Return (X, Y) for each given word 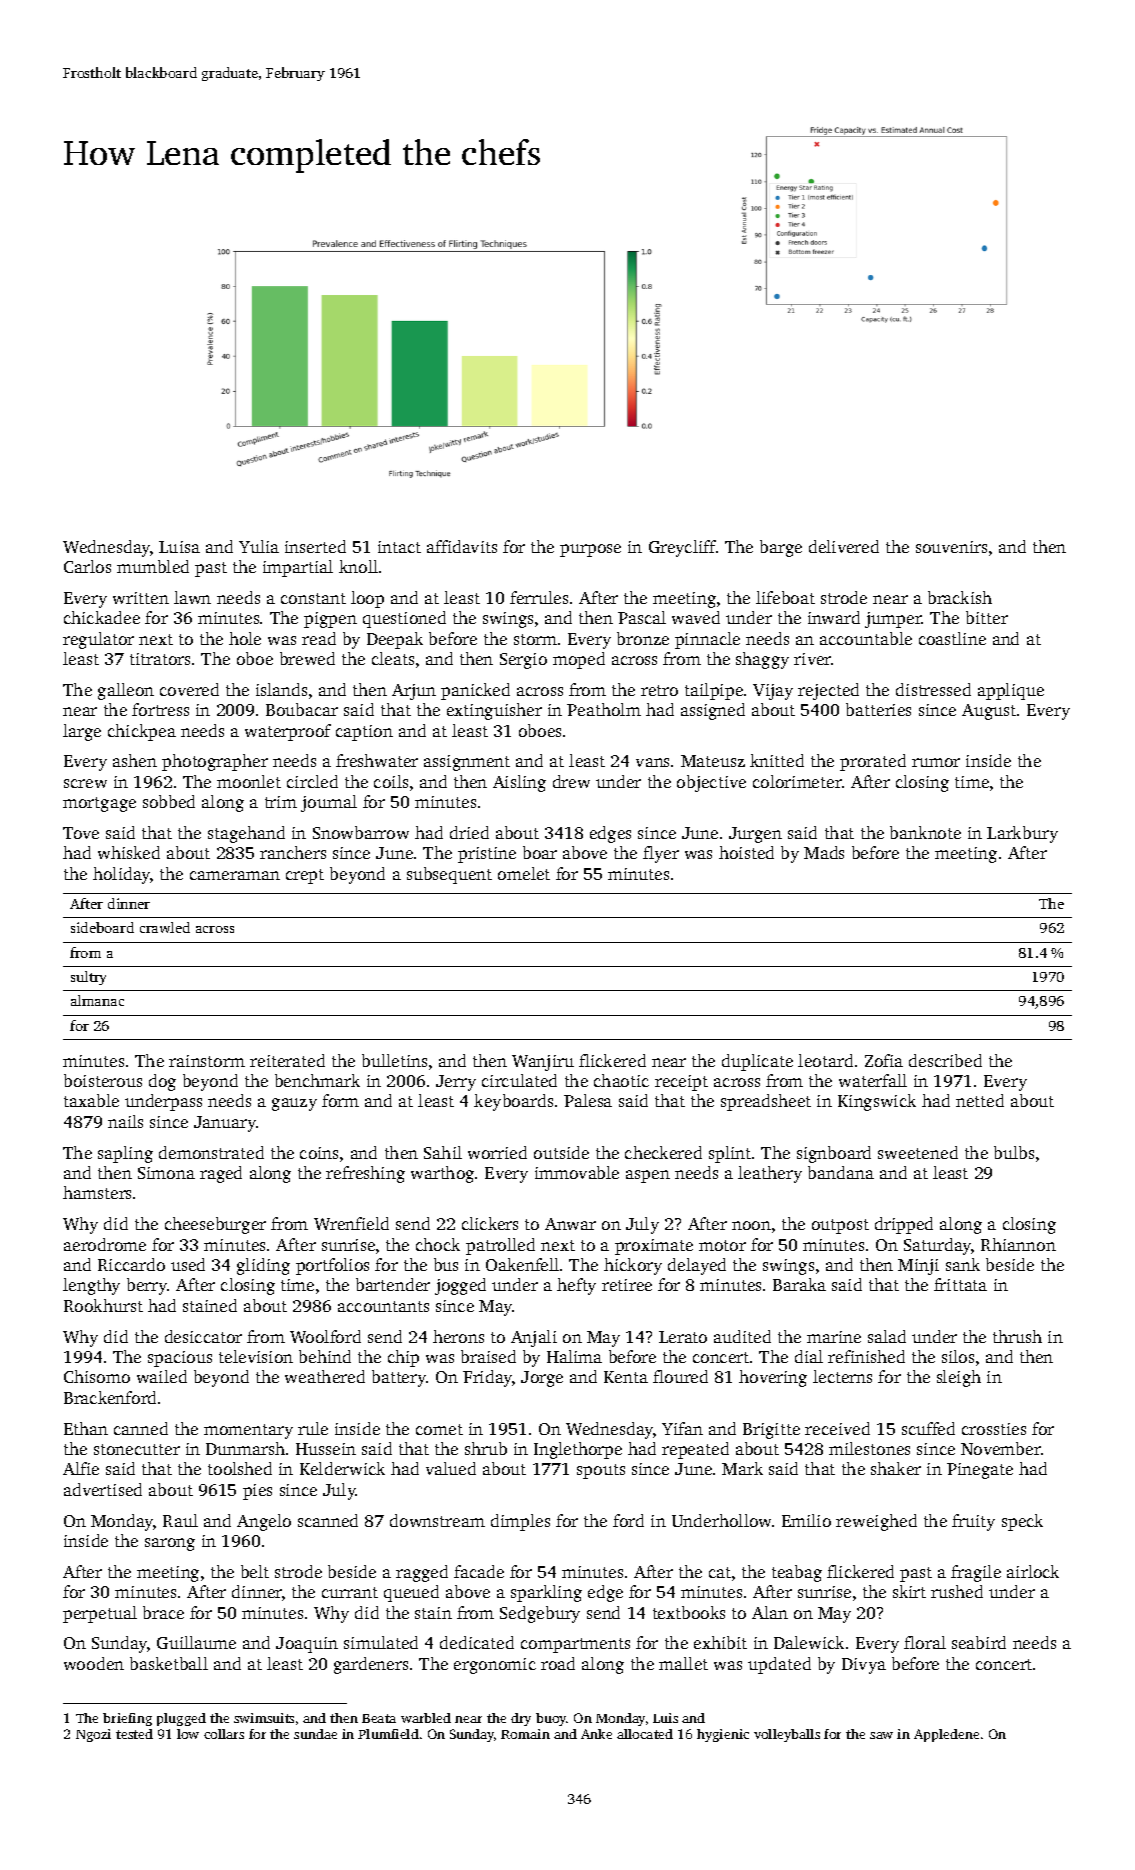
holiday (122, 875)
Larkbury (1022, 834)
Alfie (81, 1468)
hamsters (97, 1192)
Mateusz (713, 761)
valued (451, 1468)
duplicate (757, 1062)
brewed (307, 658)
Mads (824, 852)
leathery (770, 1174)
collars (224, 1734)
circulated (519, 1080)
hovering (773, 1378)
